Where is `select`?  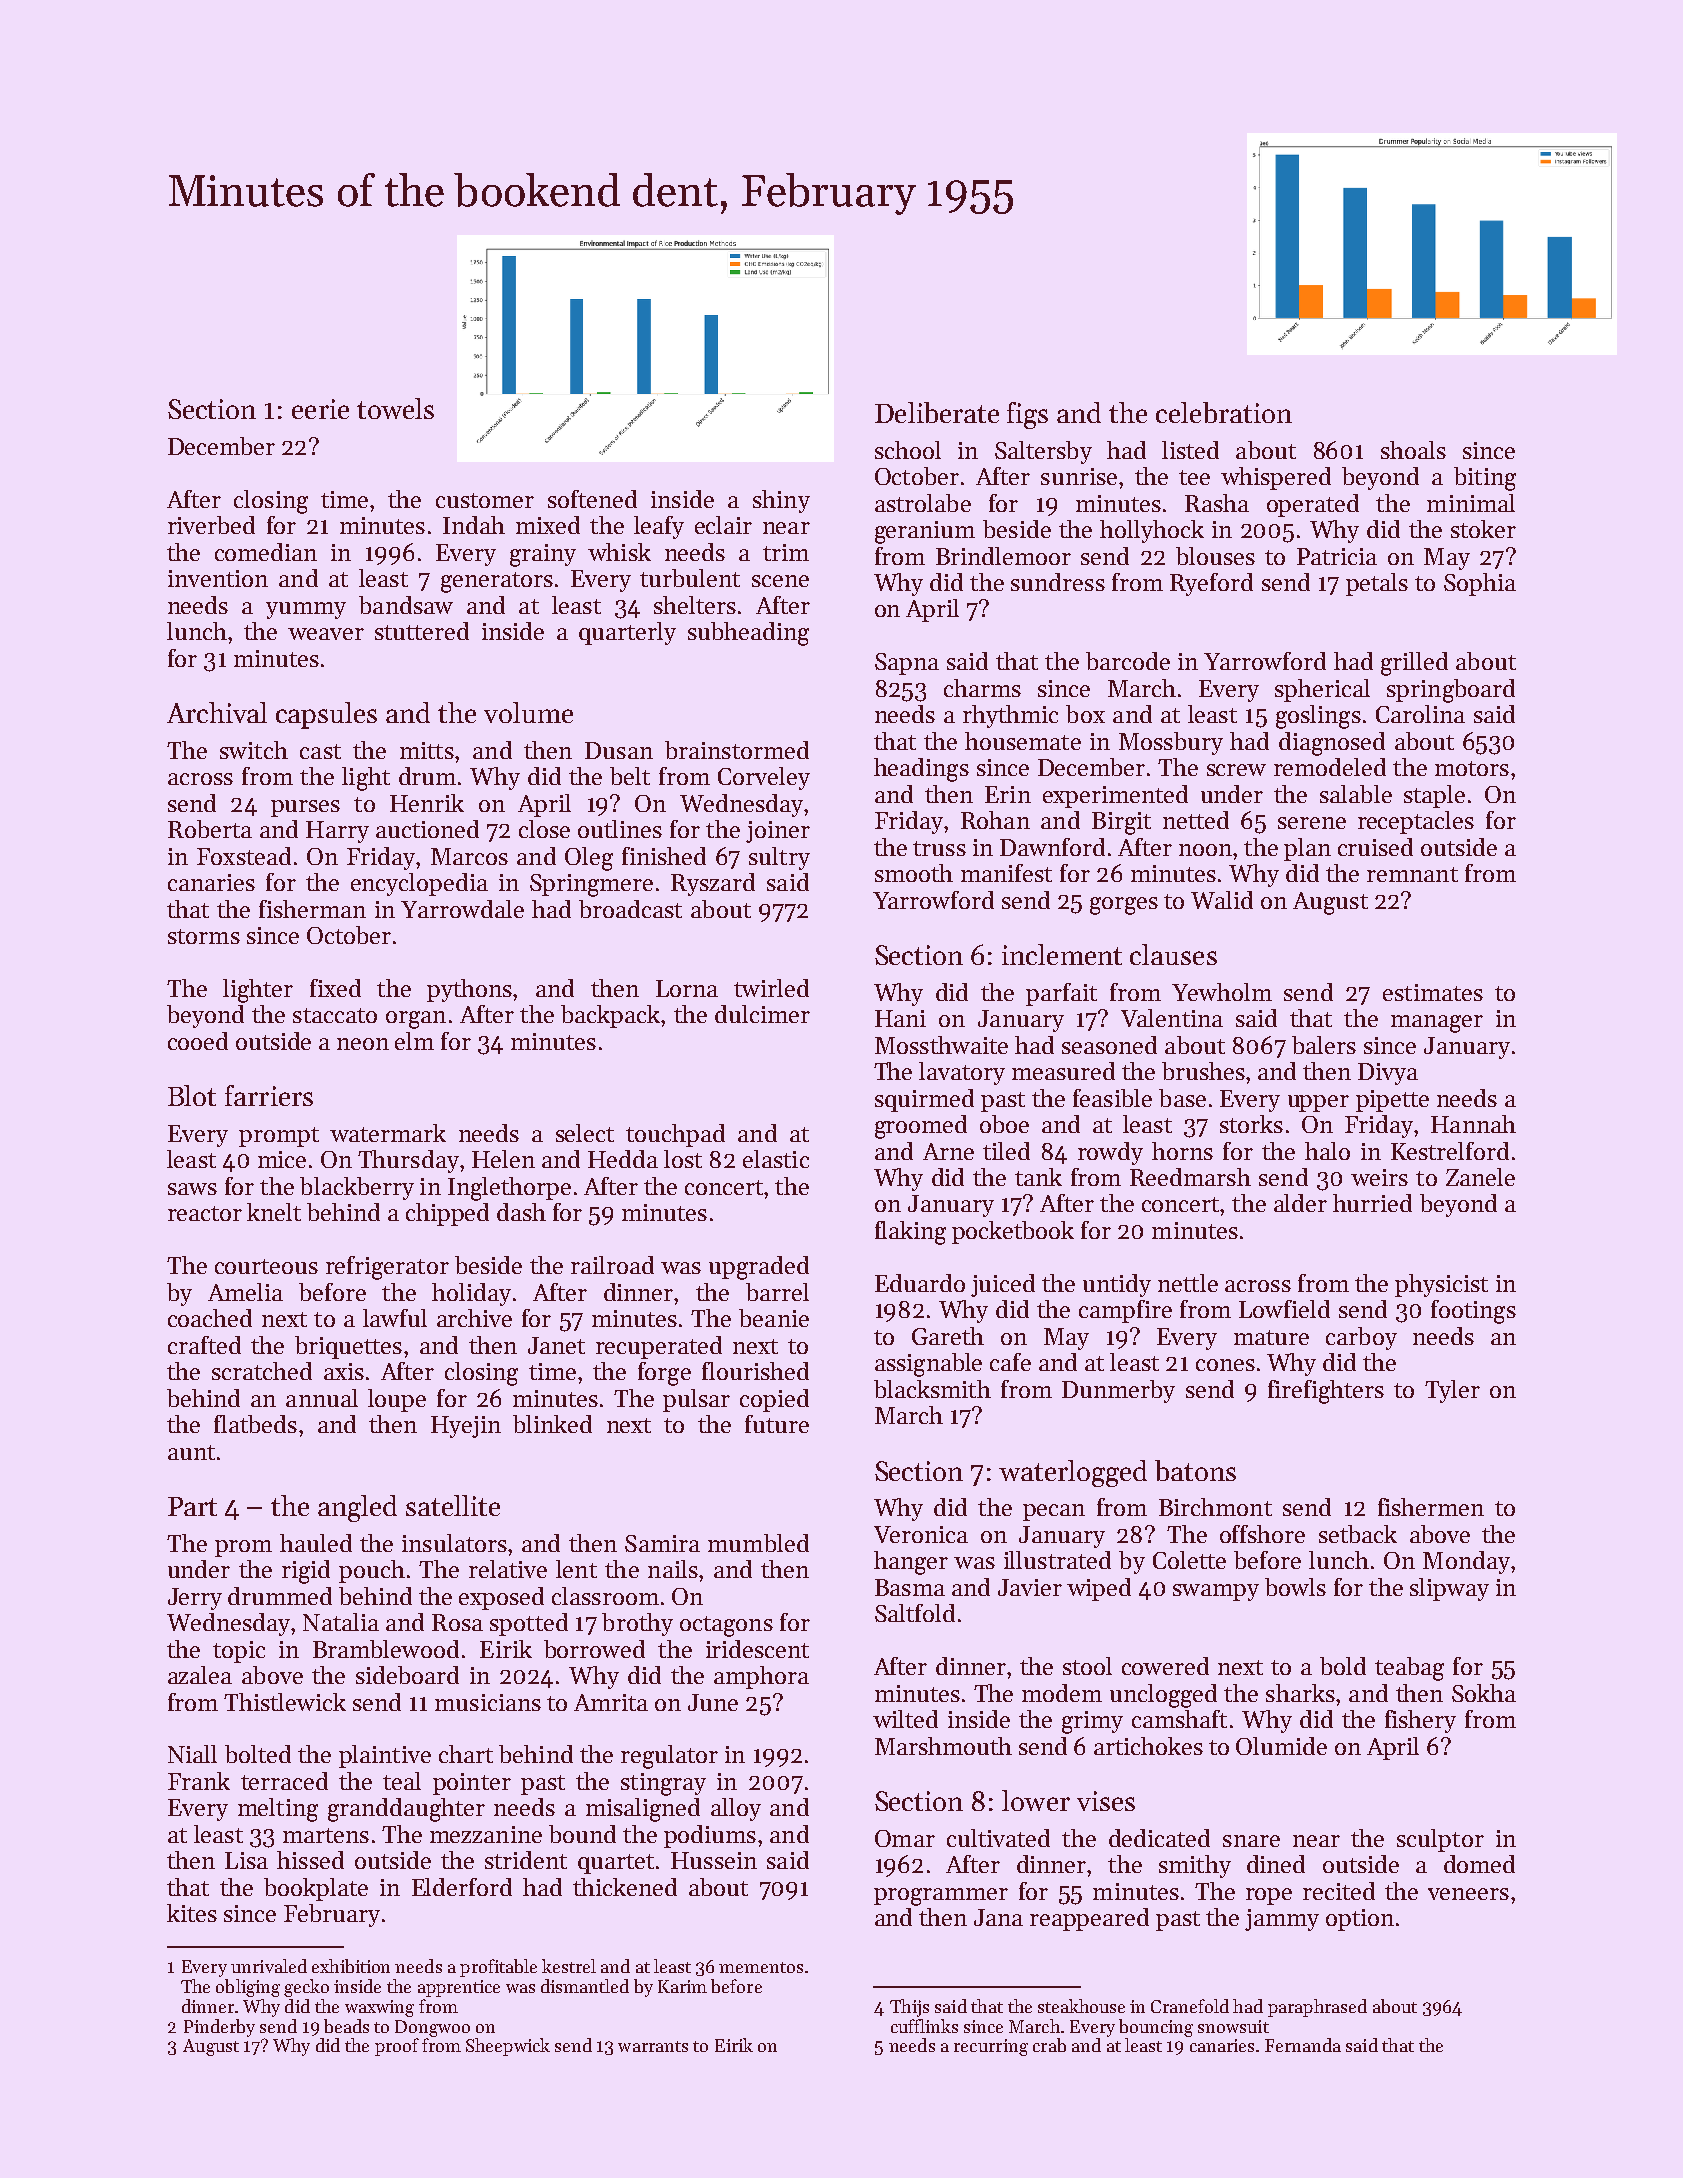 select is located at coordinates (585, 1133).
